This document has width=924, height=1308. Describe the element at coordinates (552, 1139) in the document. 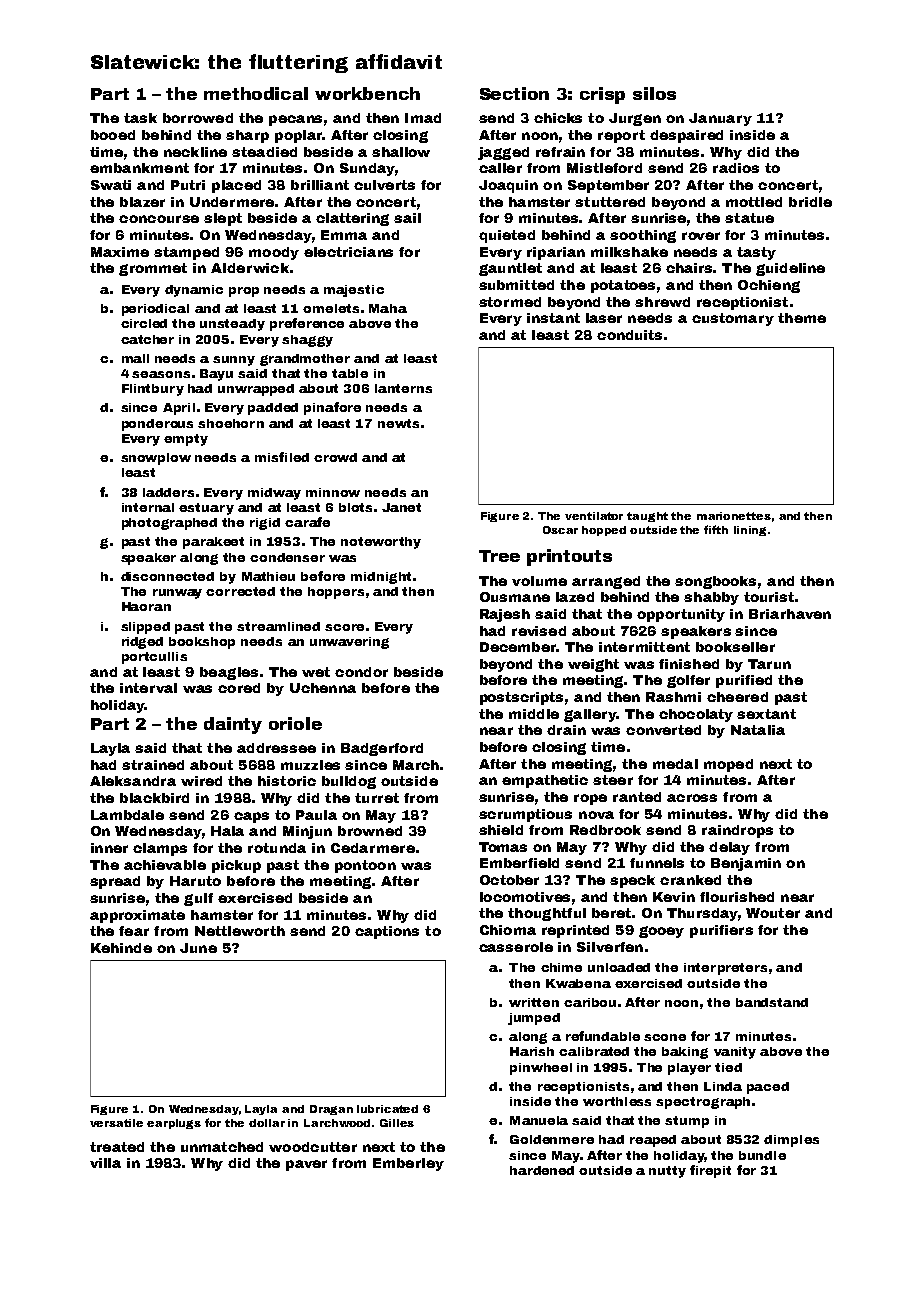

I see `Goldenmere` at that location.
